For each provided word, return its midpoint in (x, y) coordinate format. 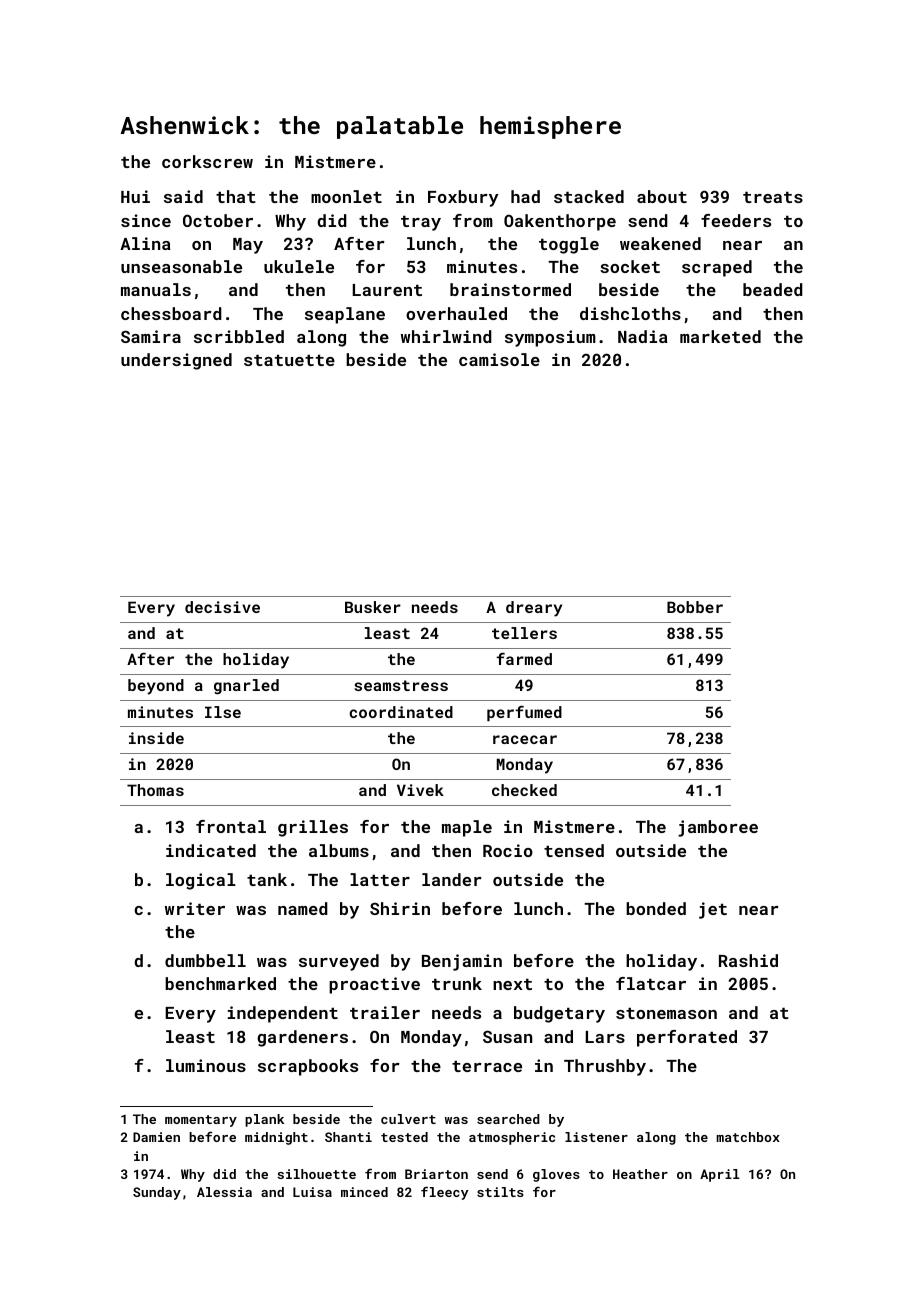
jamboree (718, 828)
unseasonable (181, 266)
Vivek (420, 790)
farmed (524, 659)
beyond (156, 687)
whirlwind (446, 336)
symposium (550, 338)
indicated (211, 850)
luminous (206, 1065)
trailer (385, 1012)
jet (713, 910)
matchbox (748, 1137)
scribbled (239, 336)
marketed (720, 336)
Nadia (643, 336)
